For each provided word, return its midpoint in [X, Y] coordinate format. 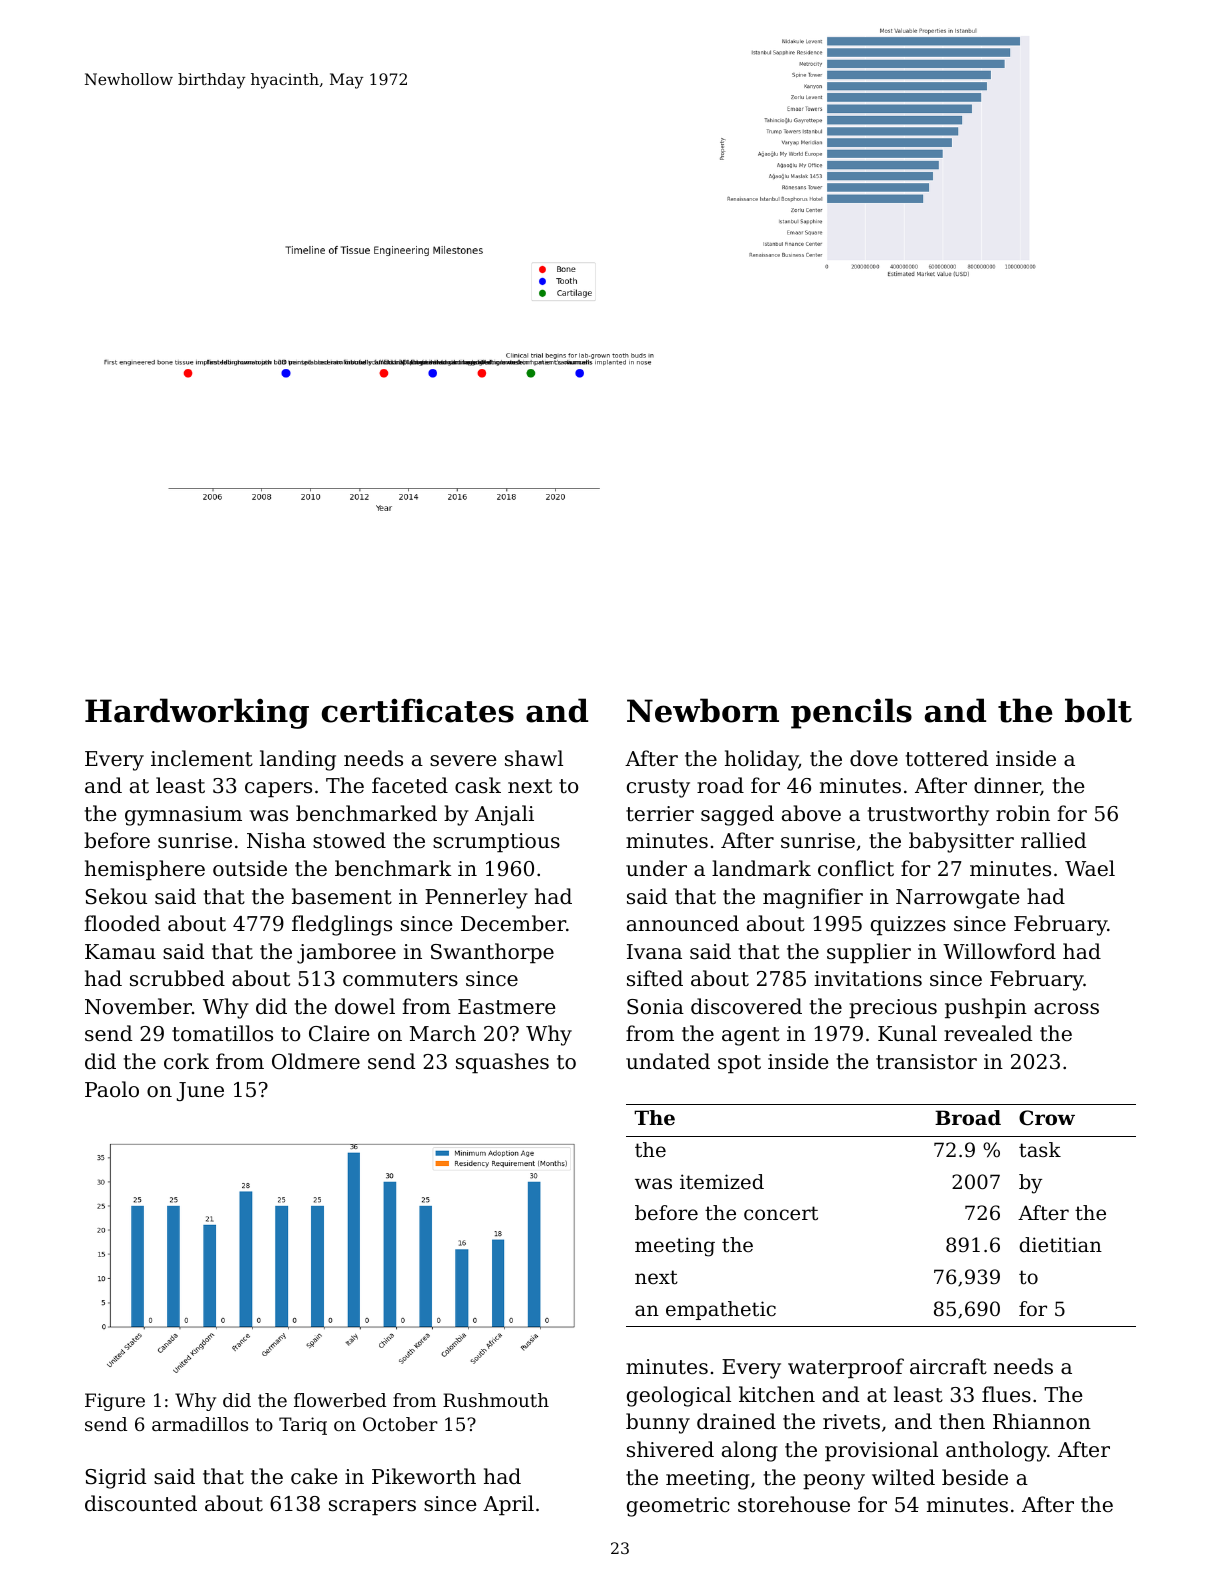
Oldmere [316, 1061]
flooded [122, 923]
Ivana [654, 952]
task [1040, 1150]
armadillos [200, 1424]
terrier [660, 813]
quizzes [908, 926]
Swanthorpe [492, 953]
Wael [1090, 868]
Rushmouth [496, 1400]
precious [893, 1009]
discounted [141, 1503]
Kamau [120, 951]
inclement [202, 758]
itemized [722, 1181]
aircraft [948, 1366]
